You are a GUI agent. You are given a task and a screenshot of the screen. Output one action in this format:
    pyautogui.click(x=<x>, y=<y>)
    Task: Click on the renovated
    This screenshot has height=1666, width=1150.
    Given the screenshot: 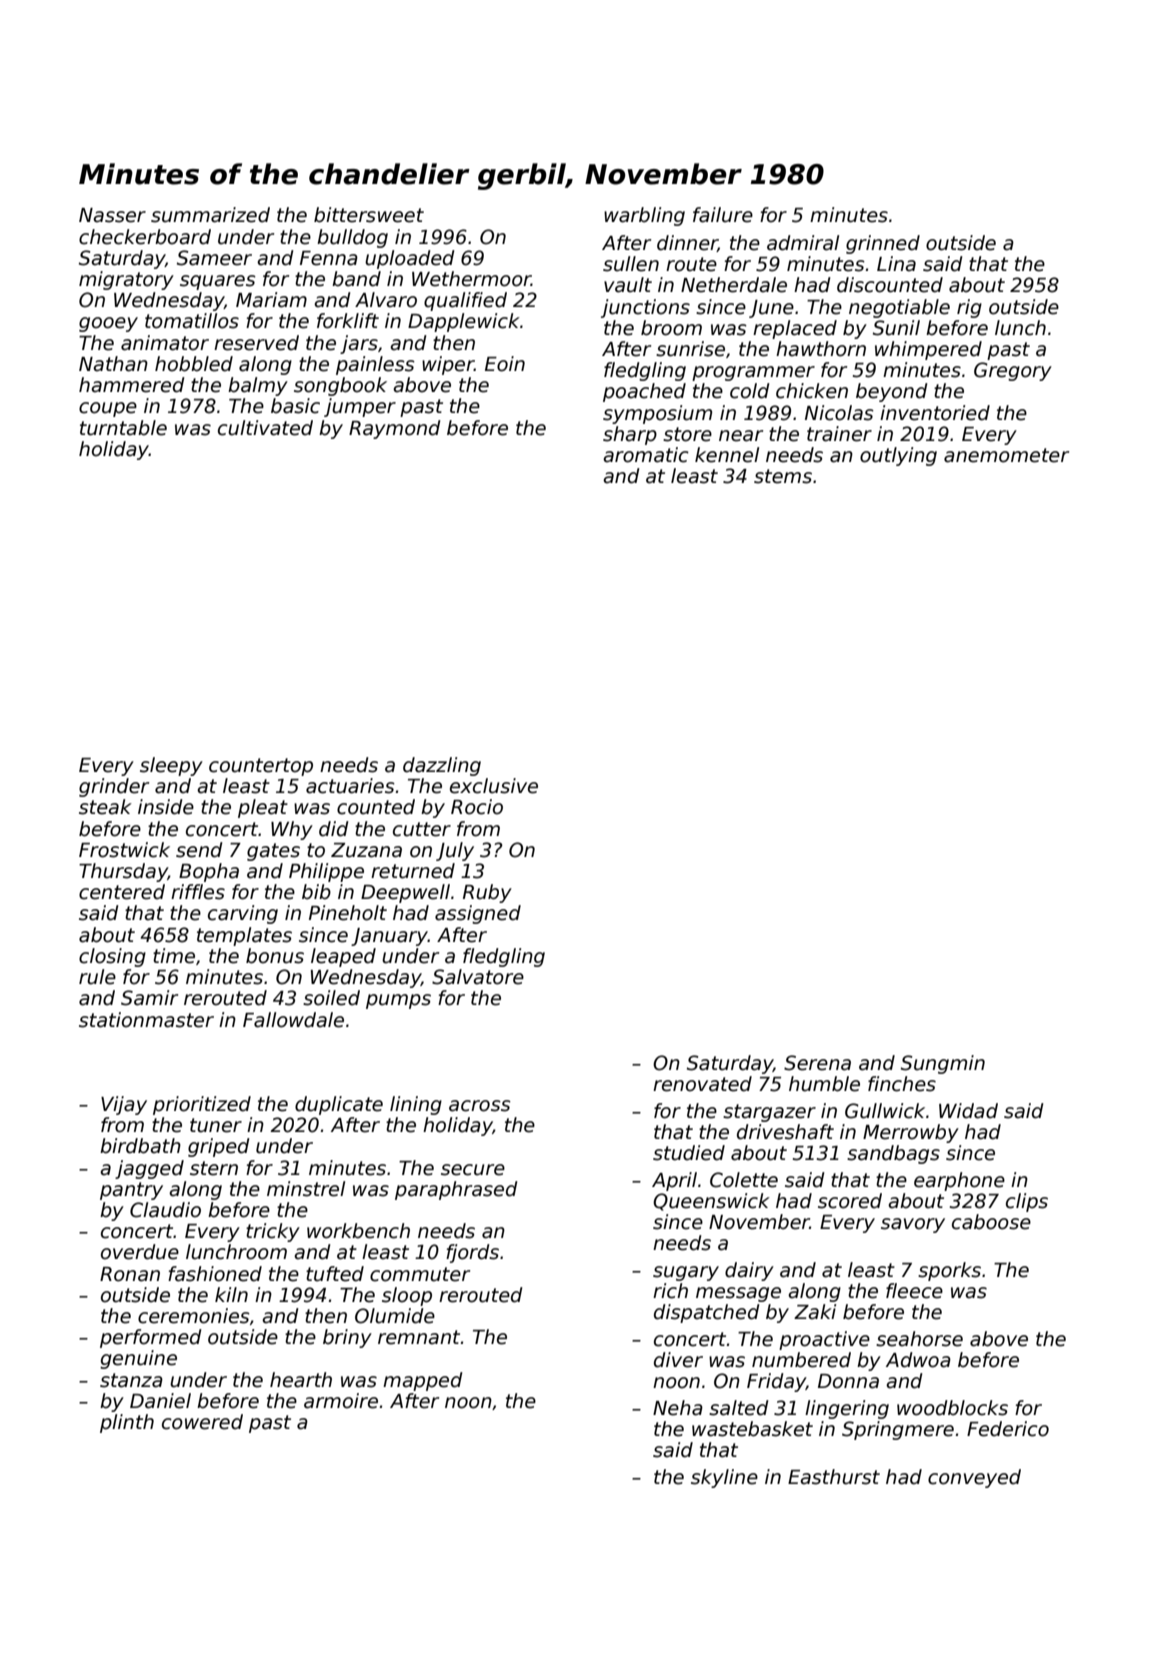 What is the action you would take?
    pyautogui.click(x=702, y=1084)
